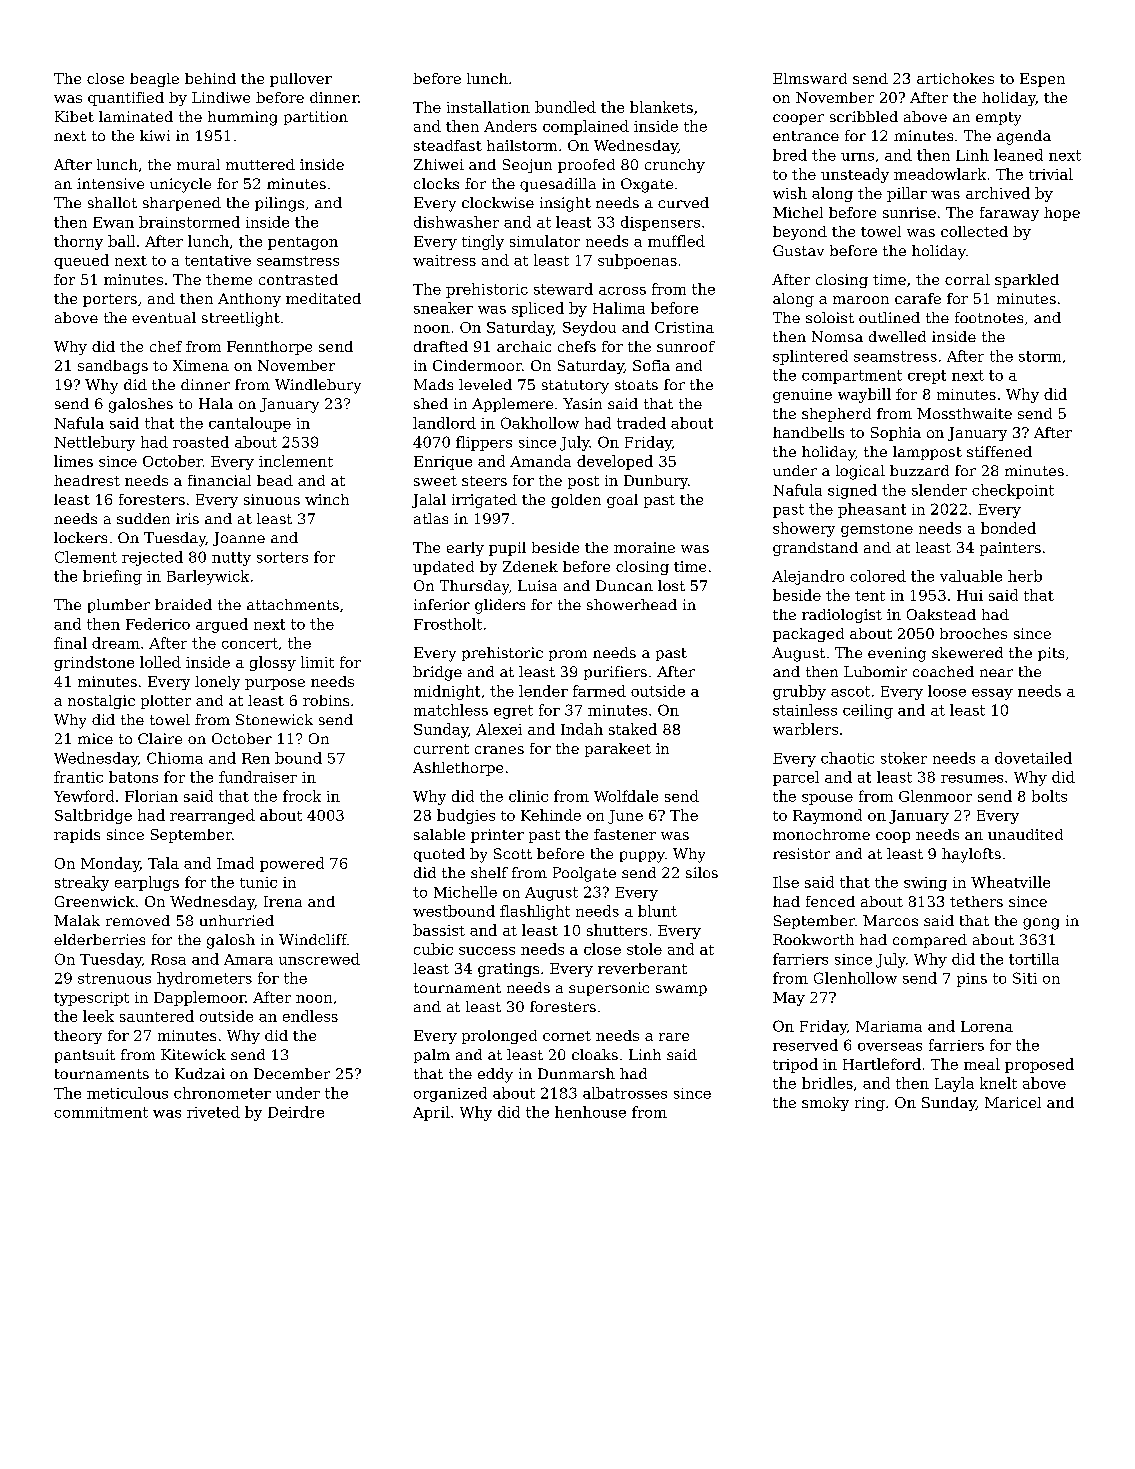 Image resolution: width=1135 pixels, height=1469 pixels. Describe the element at coordinates (641, 423) in the screenshot. I see `traded` at that location.
